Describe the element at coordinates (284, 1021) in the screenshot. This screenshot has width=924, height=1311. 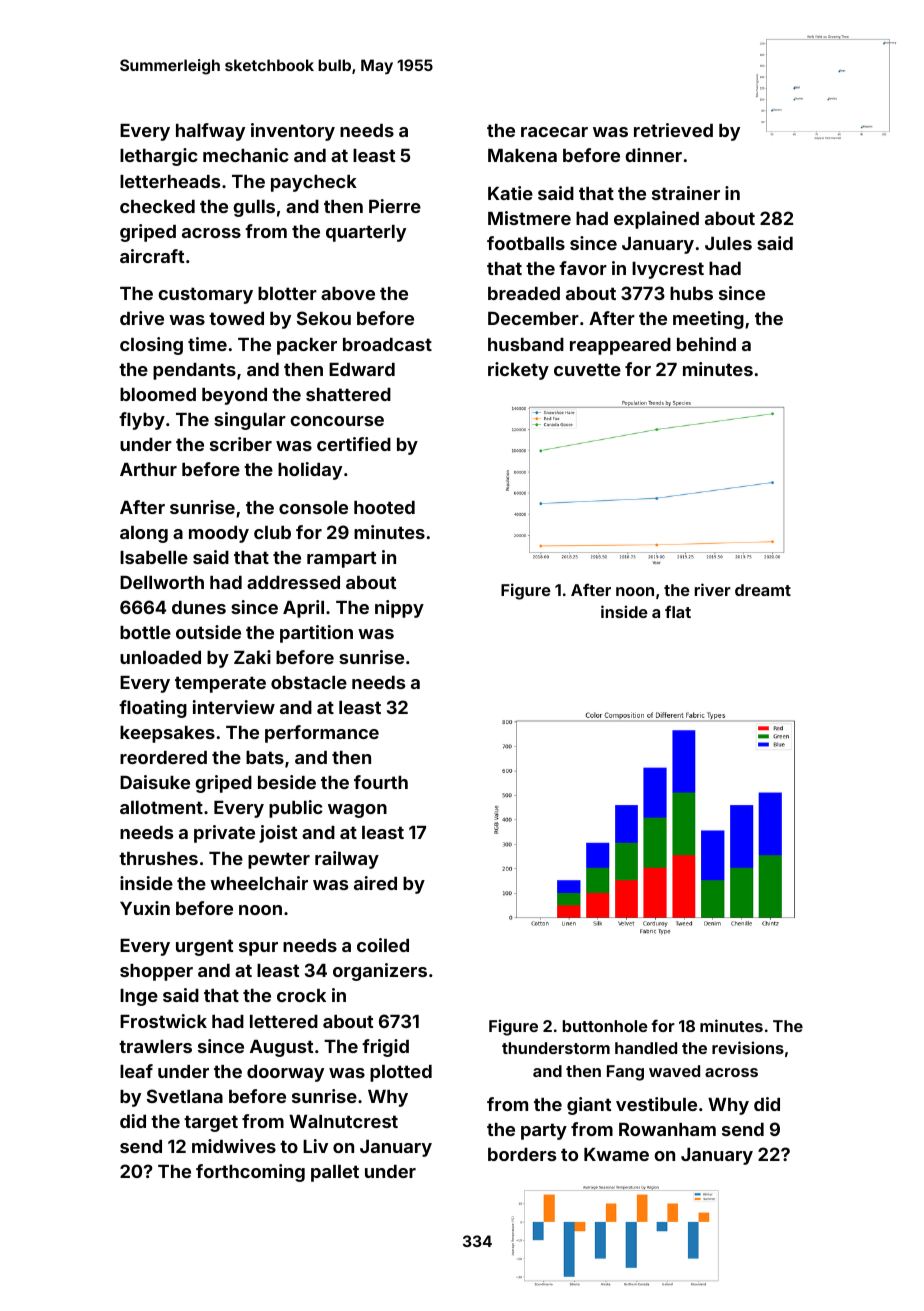
I see `lettered` at that location.
